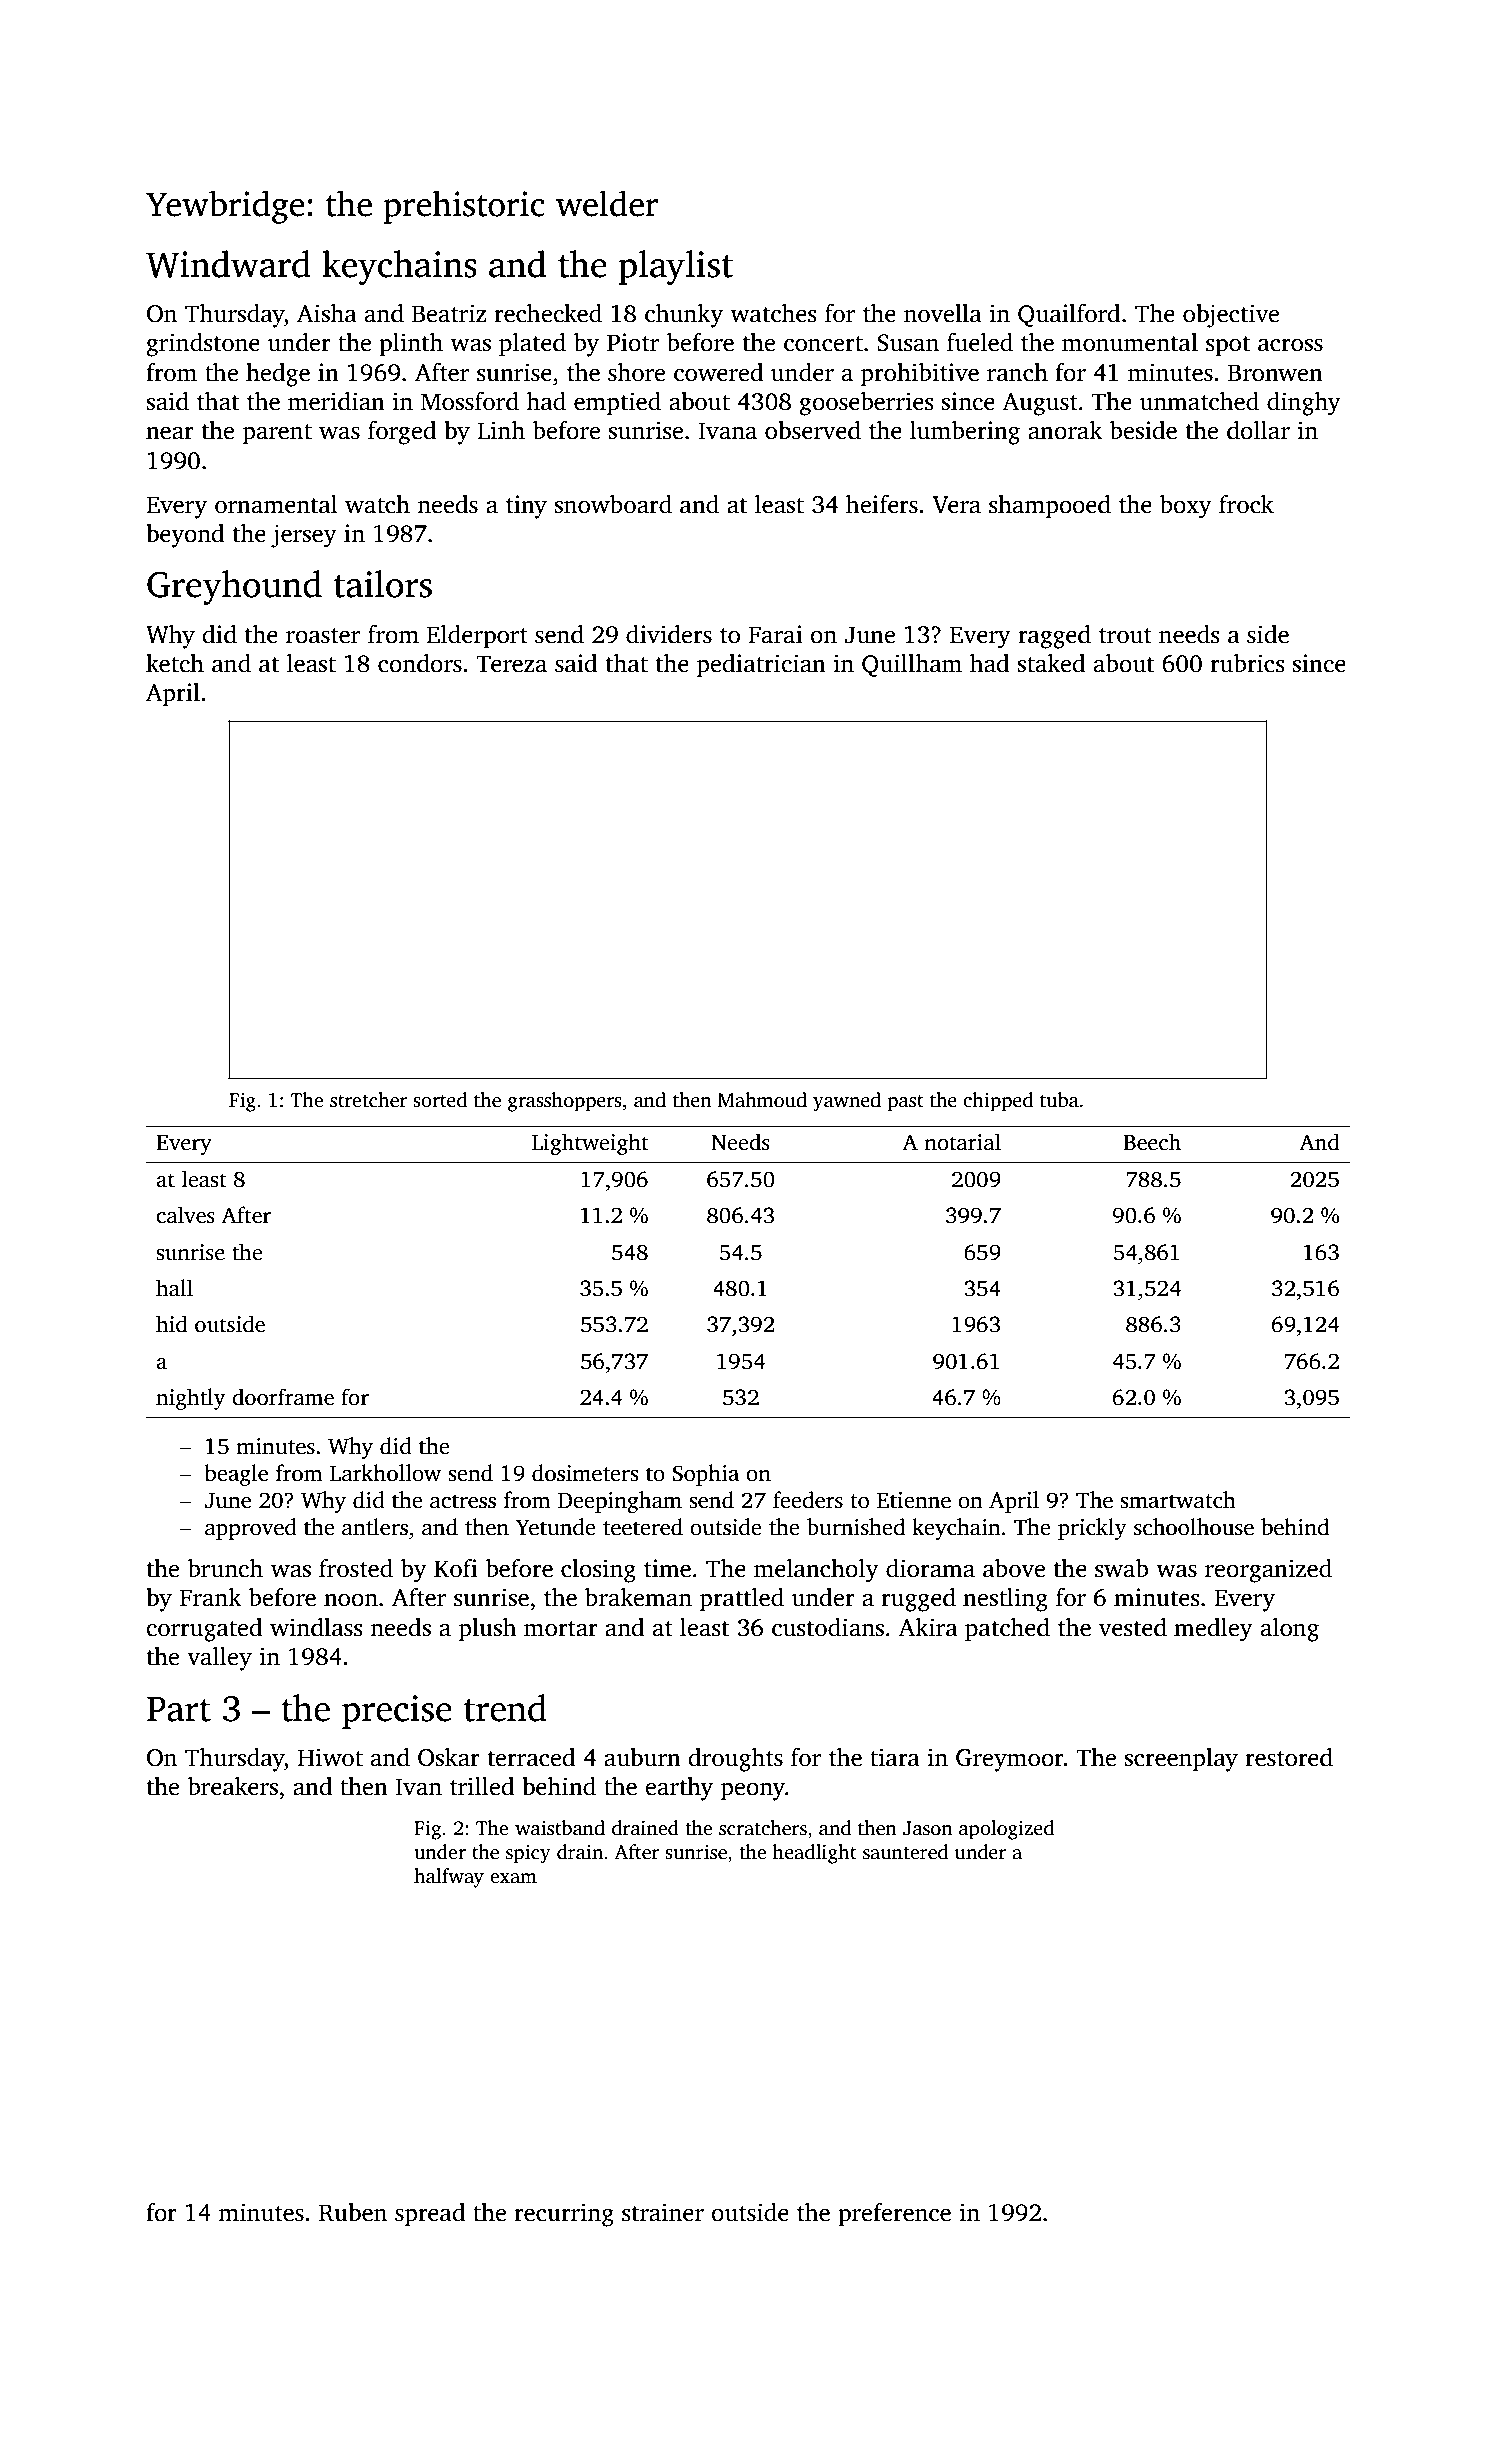 This screenshot has height=2464, width=1496. I want to click on anorak, so click(1065, 430).
